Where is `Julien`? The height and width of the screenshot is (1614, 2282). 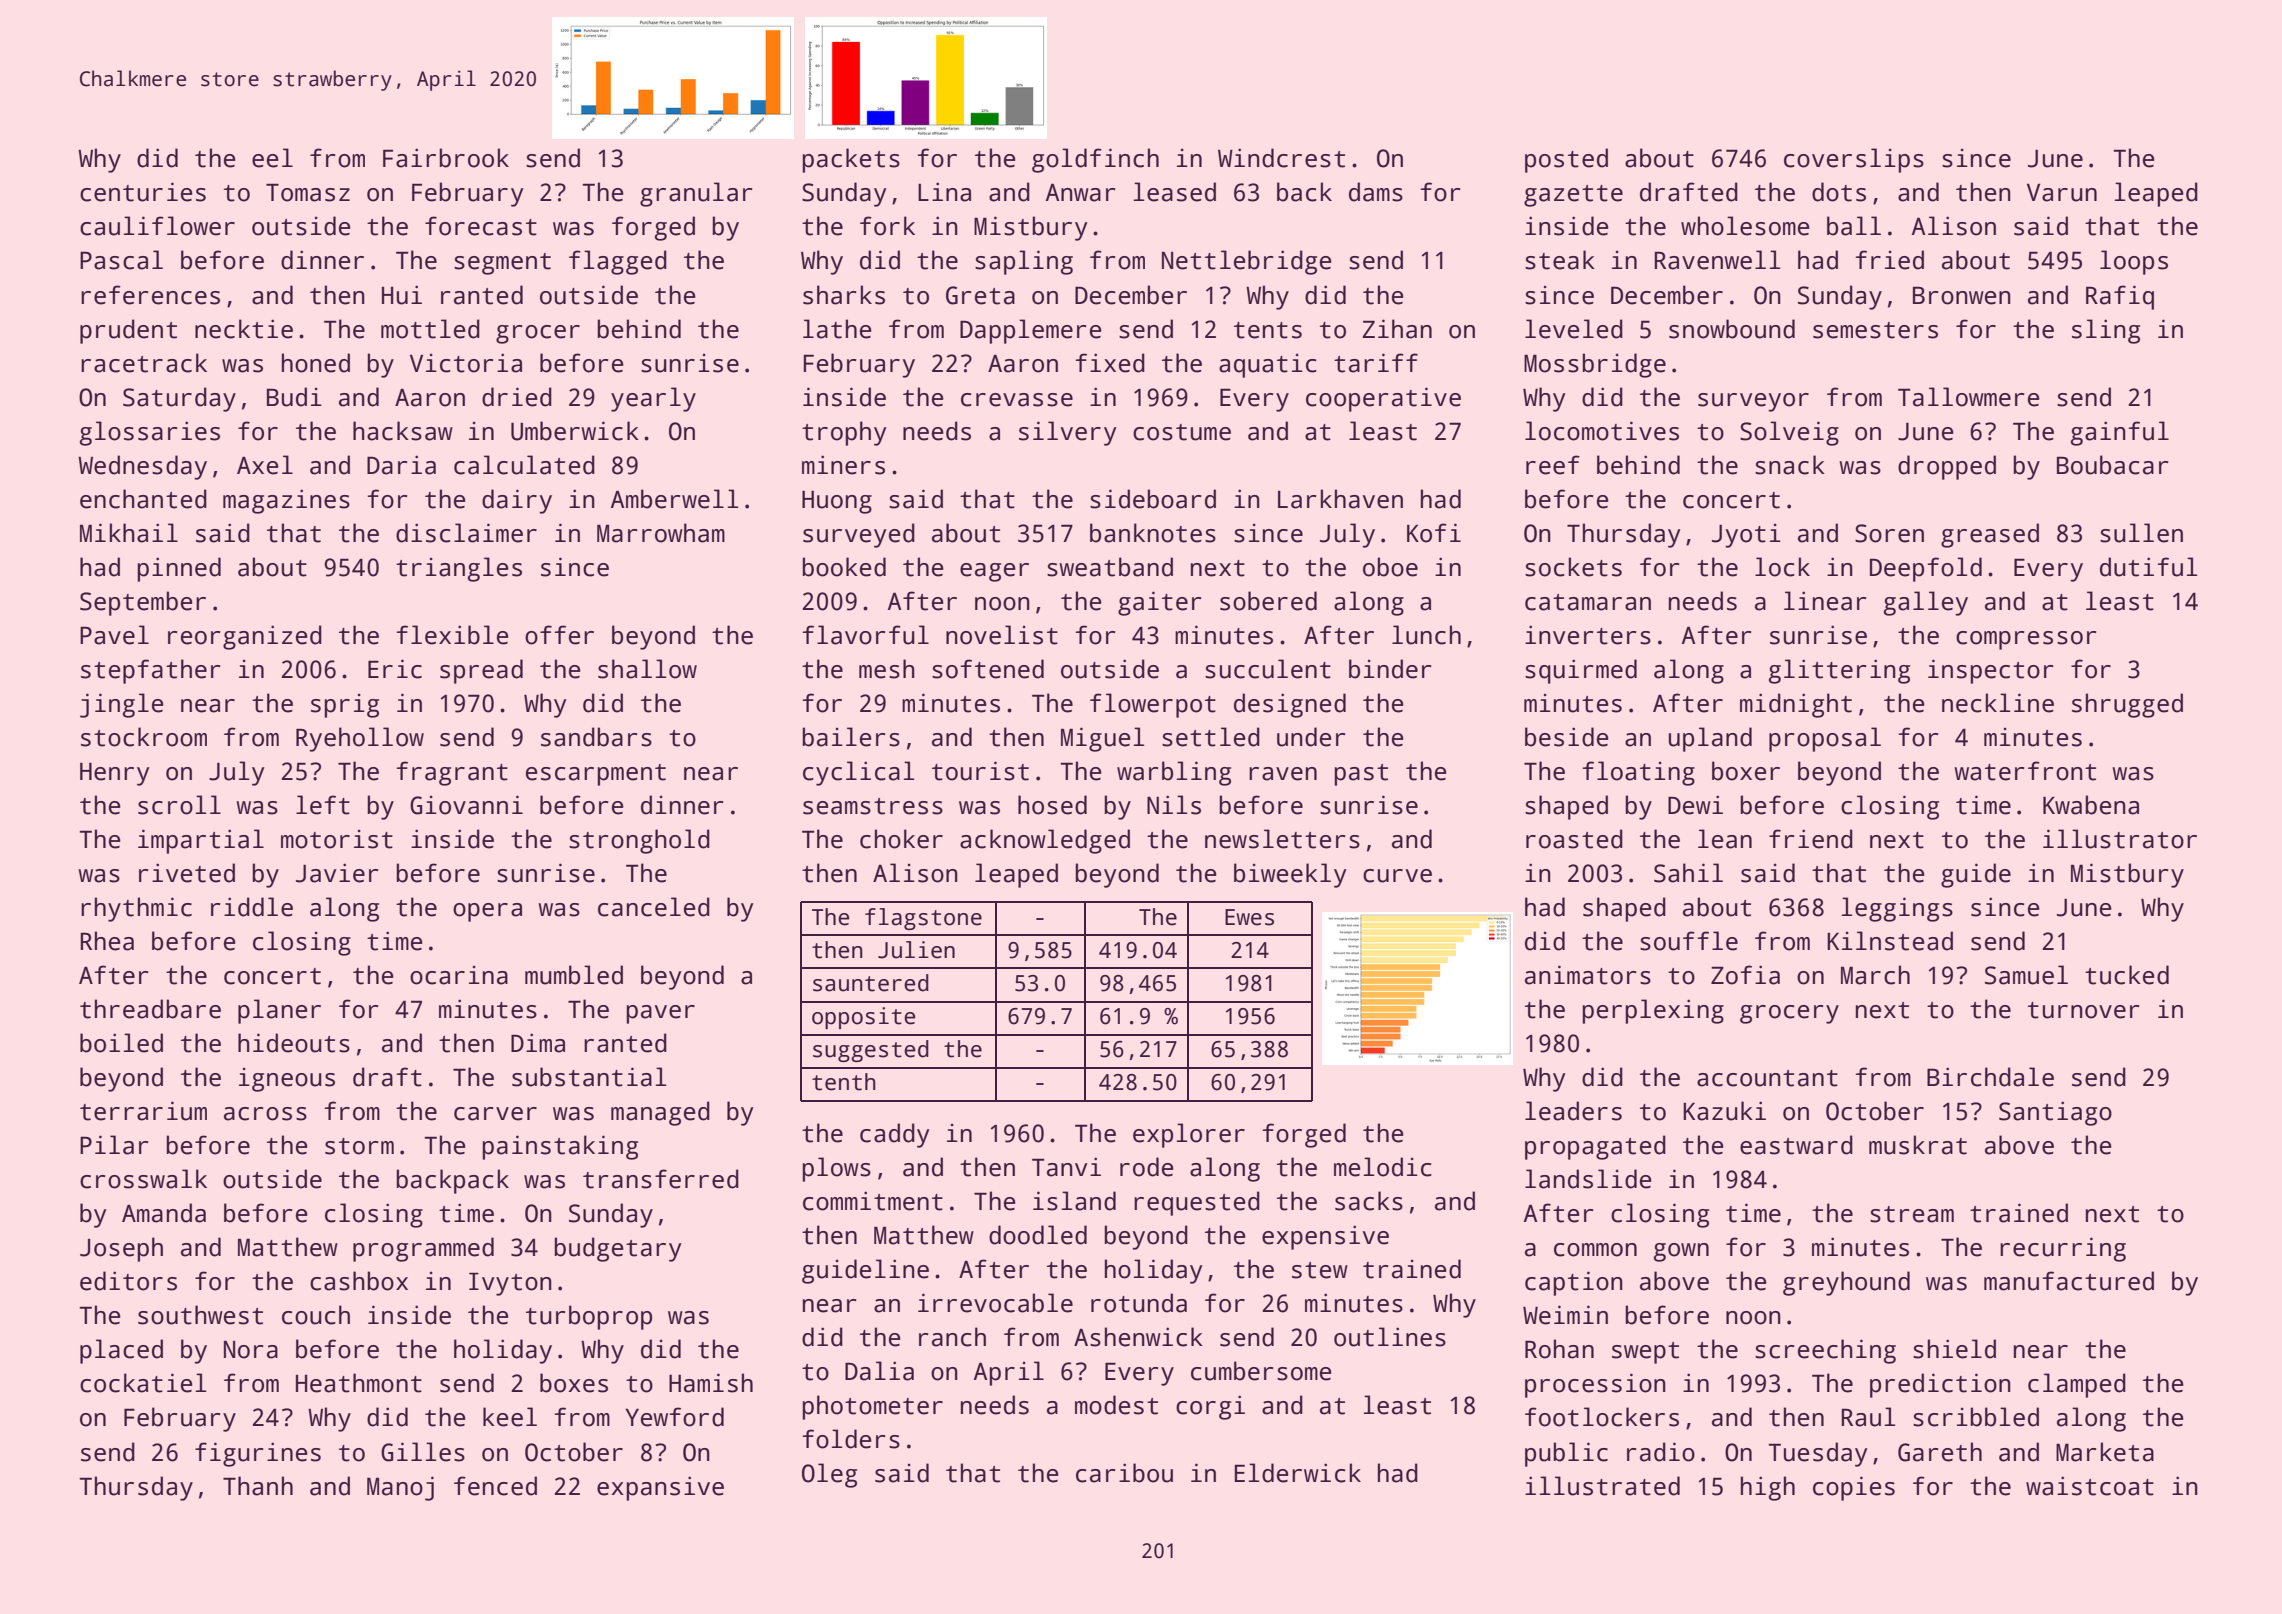
Julien is located at coordinates (916, 950).
